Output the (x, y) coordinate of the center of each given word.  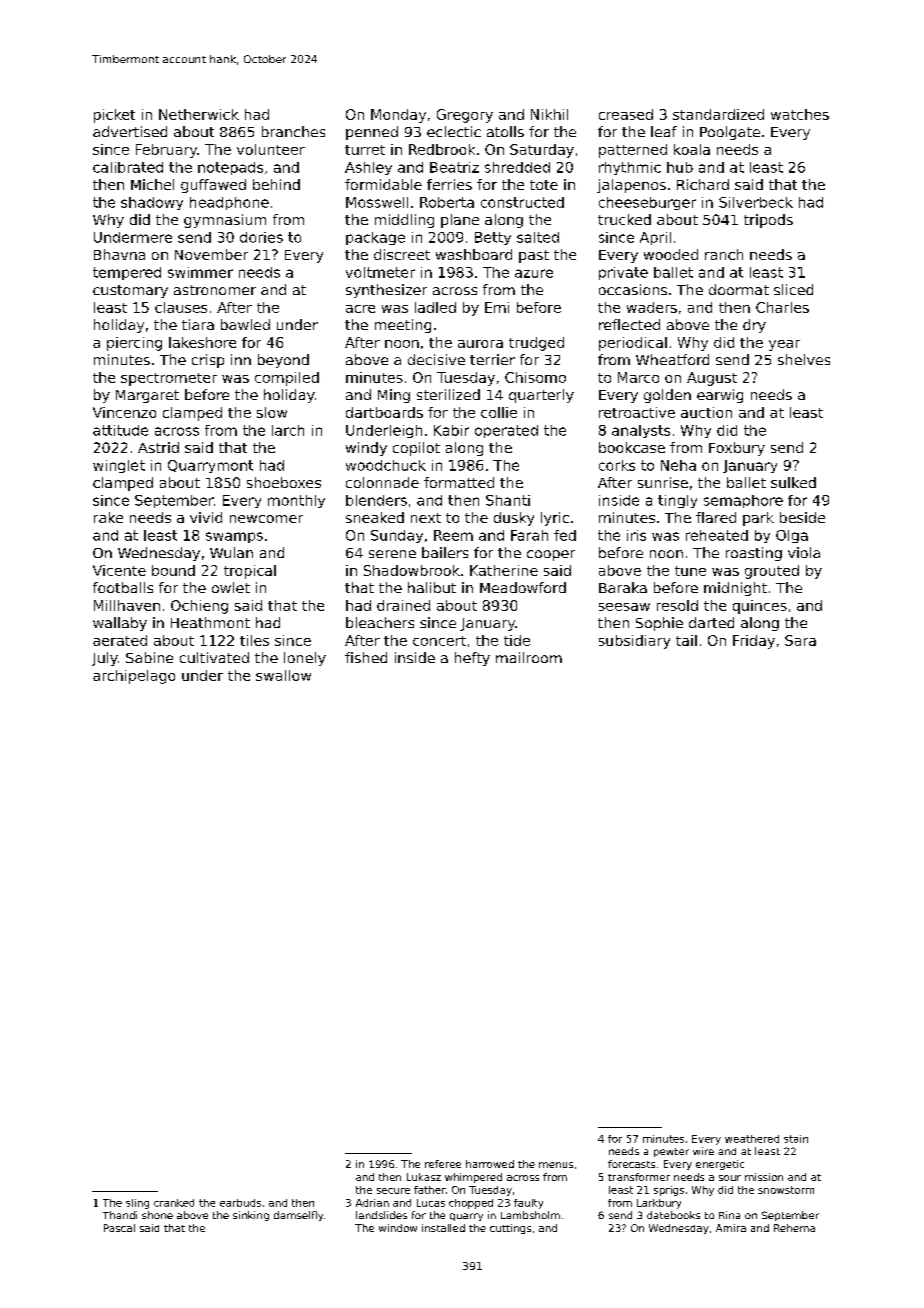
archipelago (134, 677)
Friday (754, 642)
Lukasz (424, 1177)
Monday (398, 116)
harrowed (490, 1164)
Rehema (794, 1228)
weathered (752, 1139)
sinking (251, 1216)
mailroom (529, 657)
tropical (250, 572)
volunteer (271, 149)
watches (800, 114)
